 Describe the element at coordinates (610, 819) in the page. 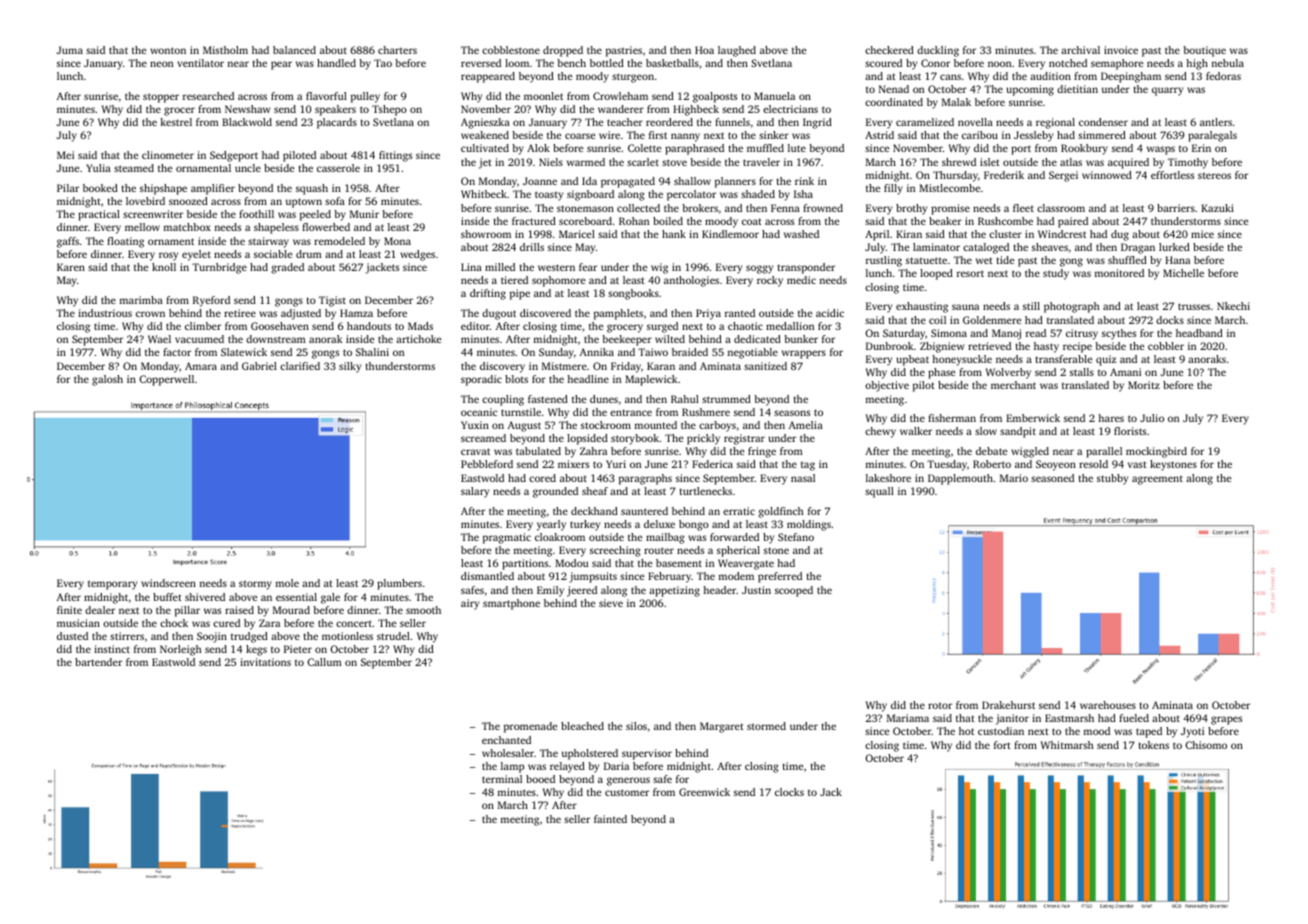

I see `fainted` at that location.
